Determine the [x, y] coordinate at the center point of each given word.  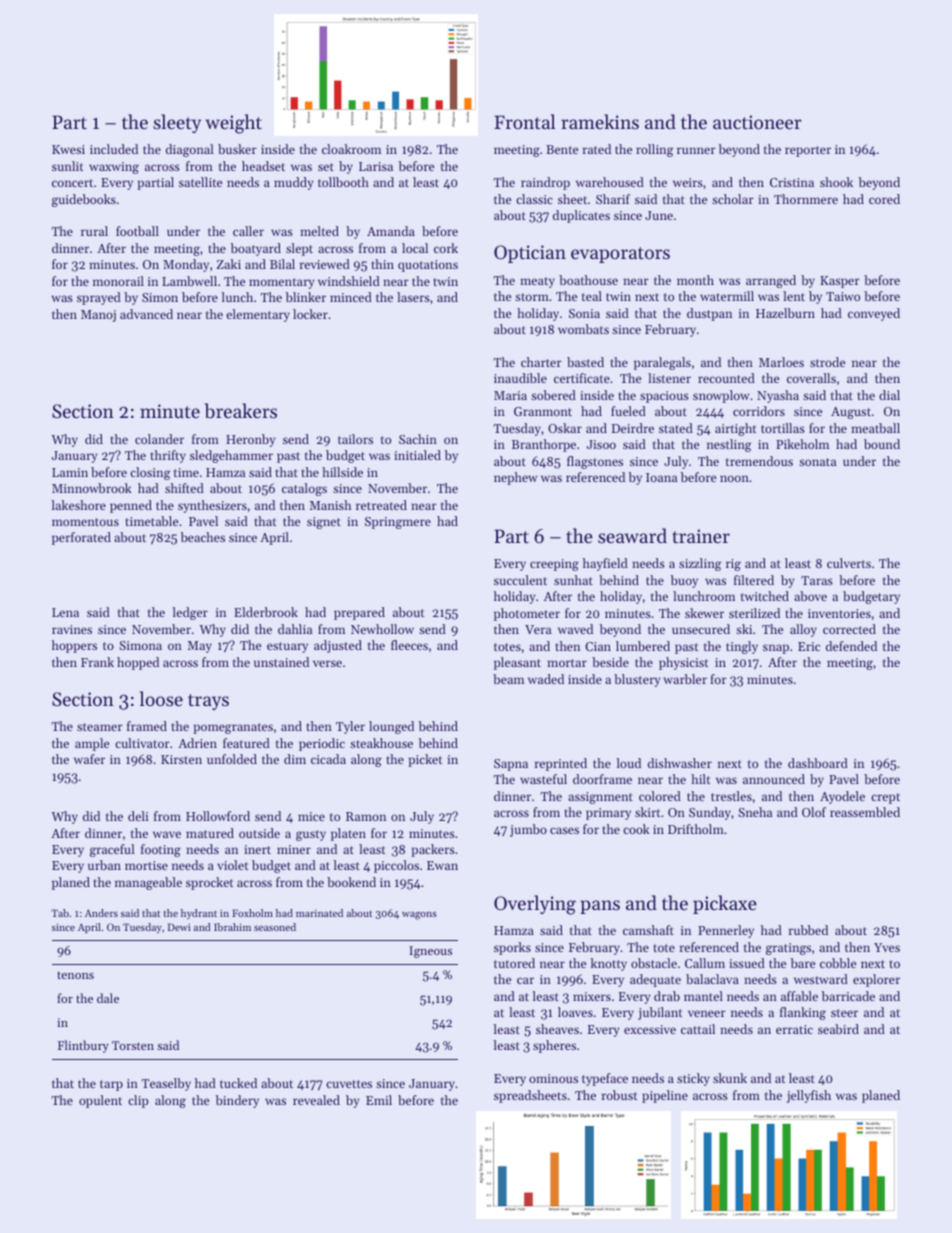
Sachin [418, 439]
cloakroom [351, 149]
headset [263, 166]
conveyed [874, 314]
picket [425, 760]
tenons [75, 975]
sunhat [573, 580]
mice [311, 816]
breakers [241, 411]
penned [131, 506]
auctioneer [757, 122]
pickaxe [725, 904]
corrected [849, 629]
